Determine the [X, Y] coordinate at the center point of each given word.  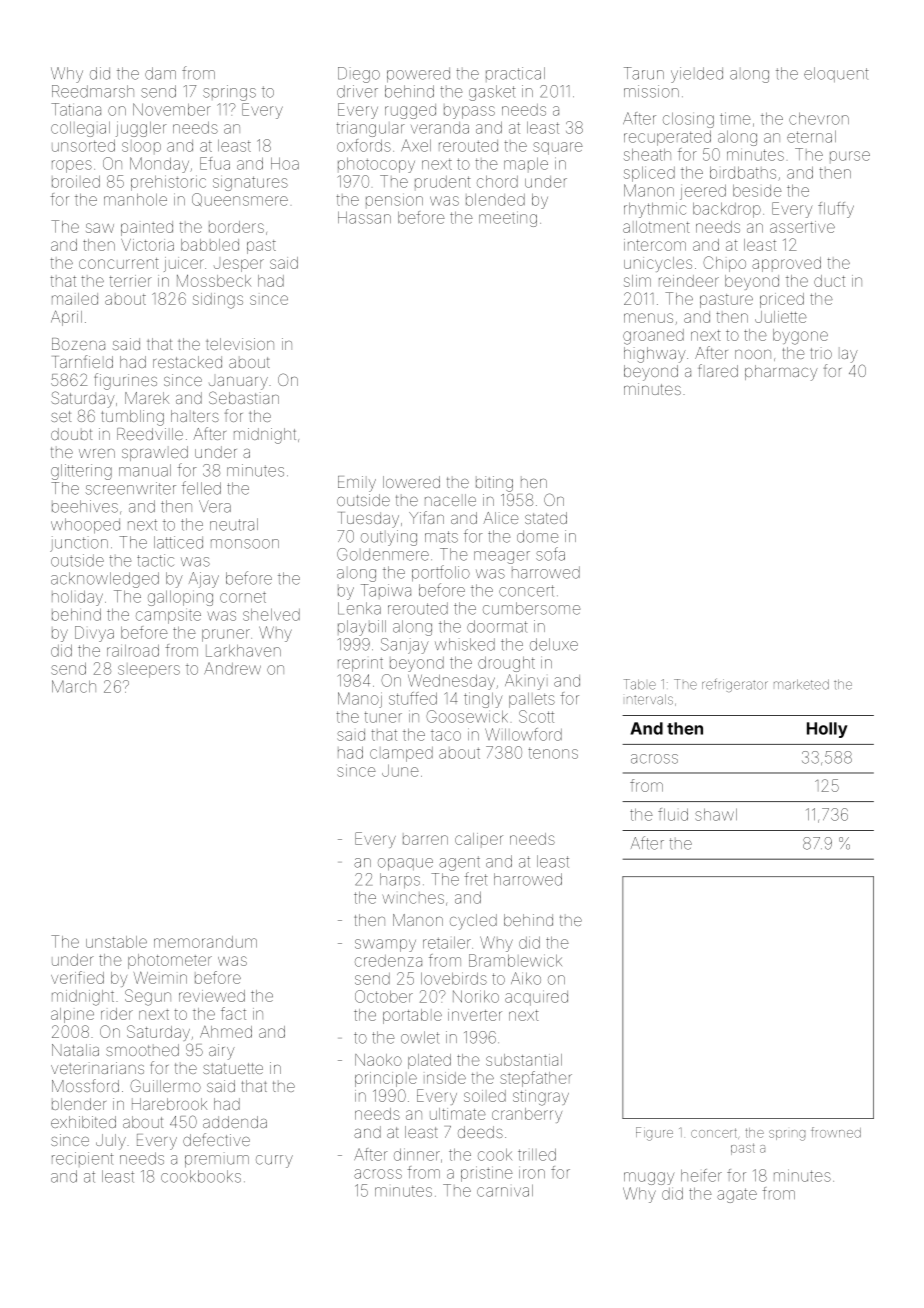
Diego [359, 75]
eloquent [836, 74]
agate [737, 1195]
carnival [505, 1191]
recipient [83, 1158]
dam [160, 73]
